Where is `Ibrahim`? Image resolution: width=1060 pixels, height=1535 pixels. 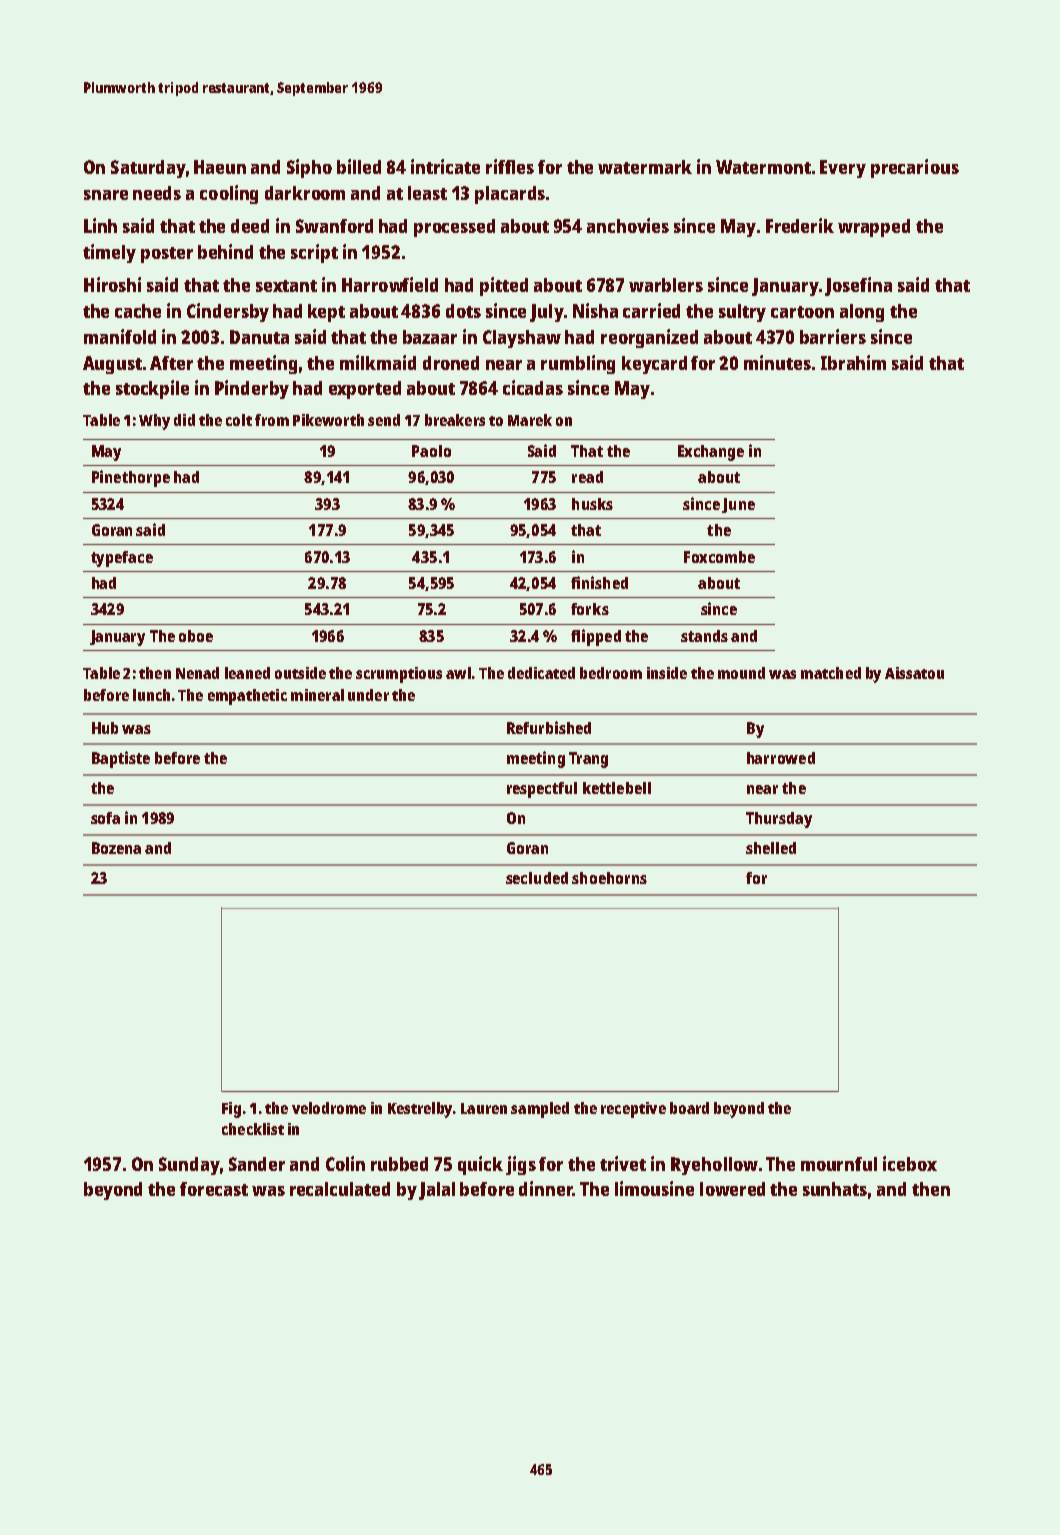
Ibrahim is located at coordinates (853, 362).
